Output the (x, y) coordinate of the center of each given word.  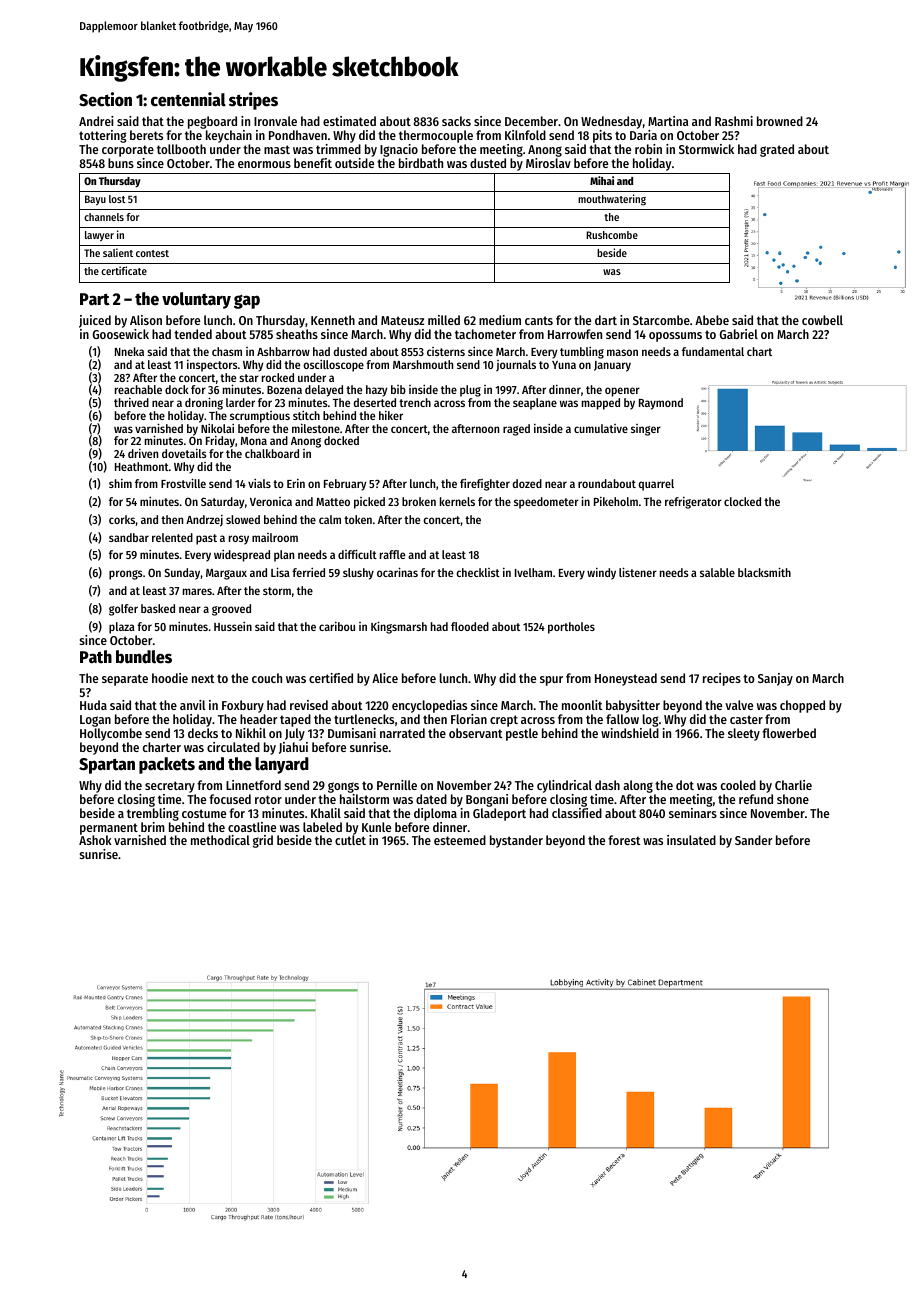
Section (105, 99)
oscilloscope (333, 365)
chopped (802, 706)
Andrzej (204, 521)
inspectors (212, 366)
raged (516, 430)
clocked (742, 501)
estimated (349, 121)
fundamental (713, 351)
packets (167, 765)
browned (780, 121)
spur (551, 681)
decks (203, 733)
